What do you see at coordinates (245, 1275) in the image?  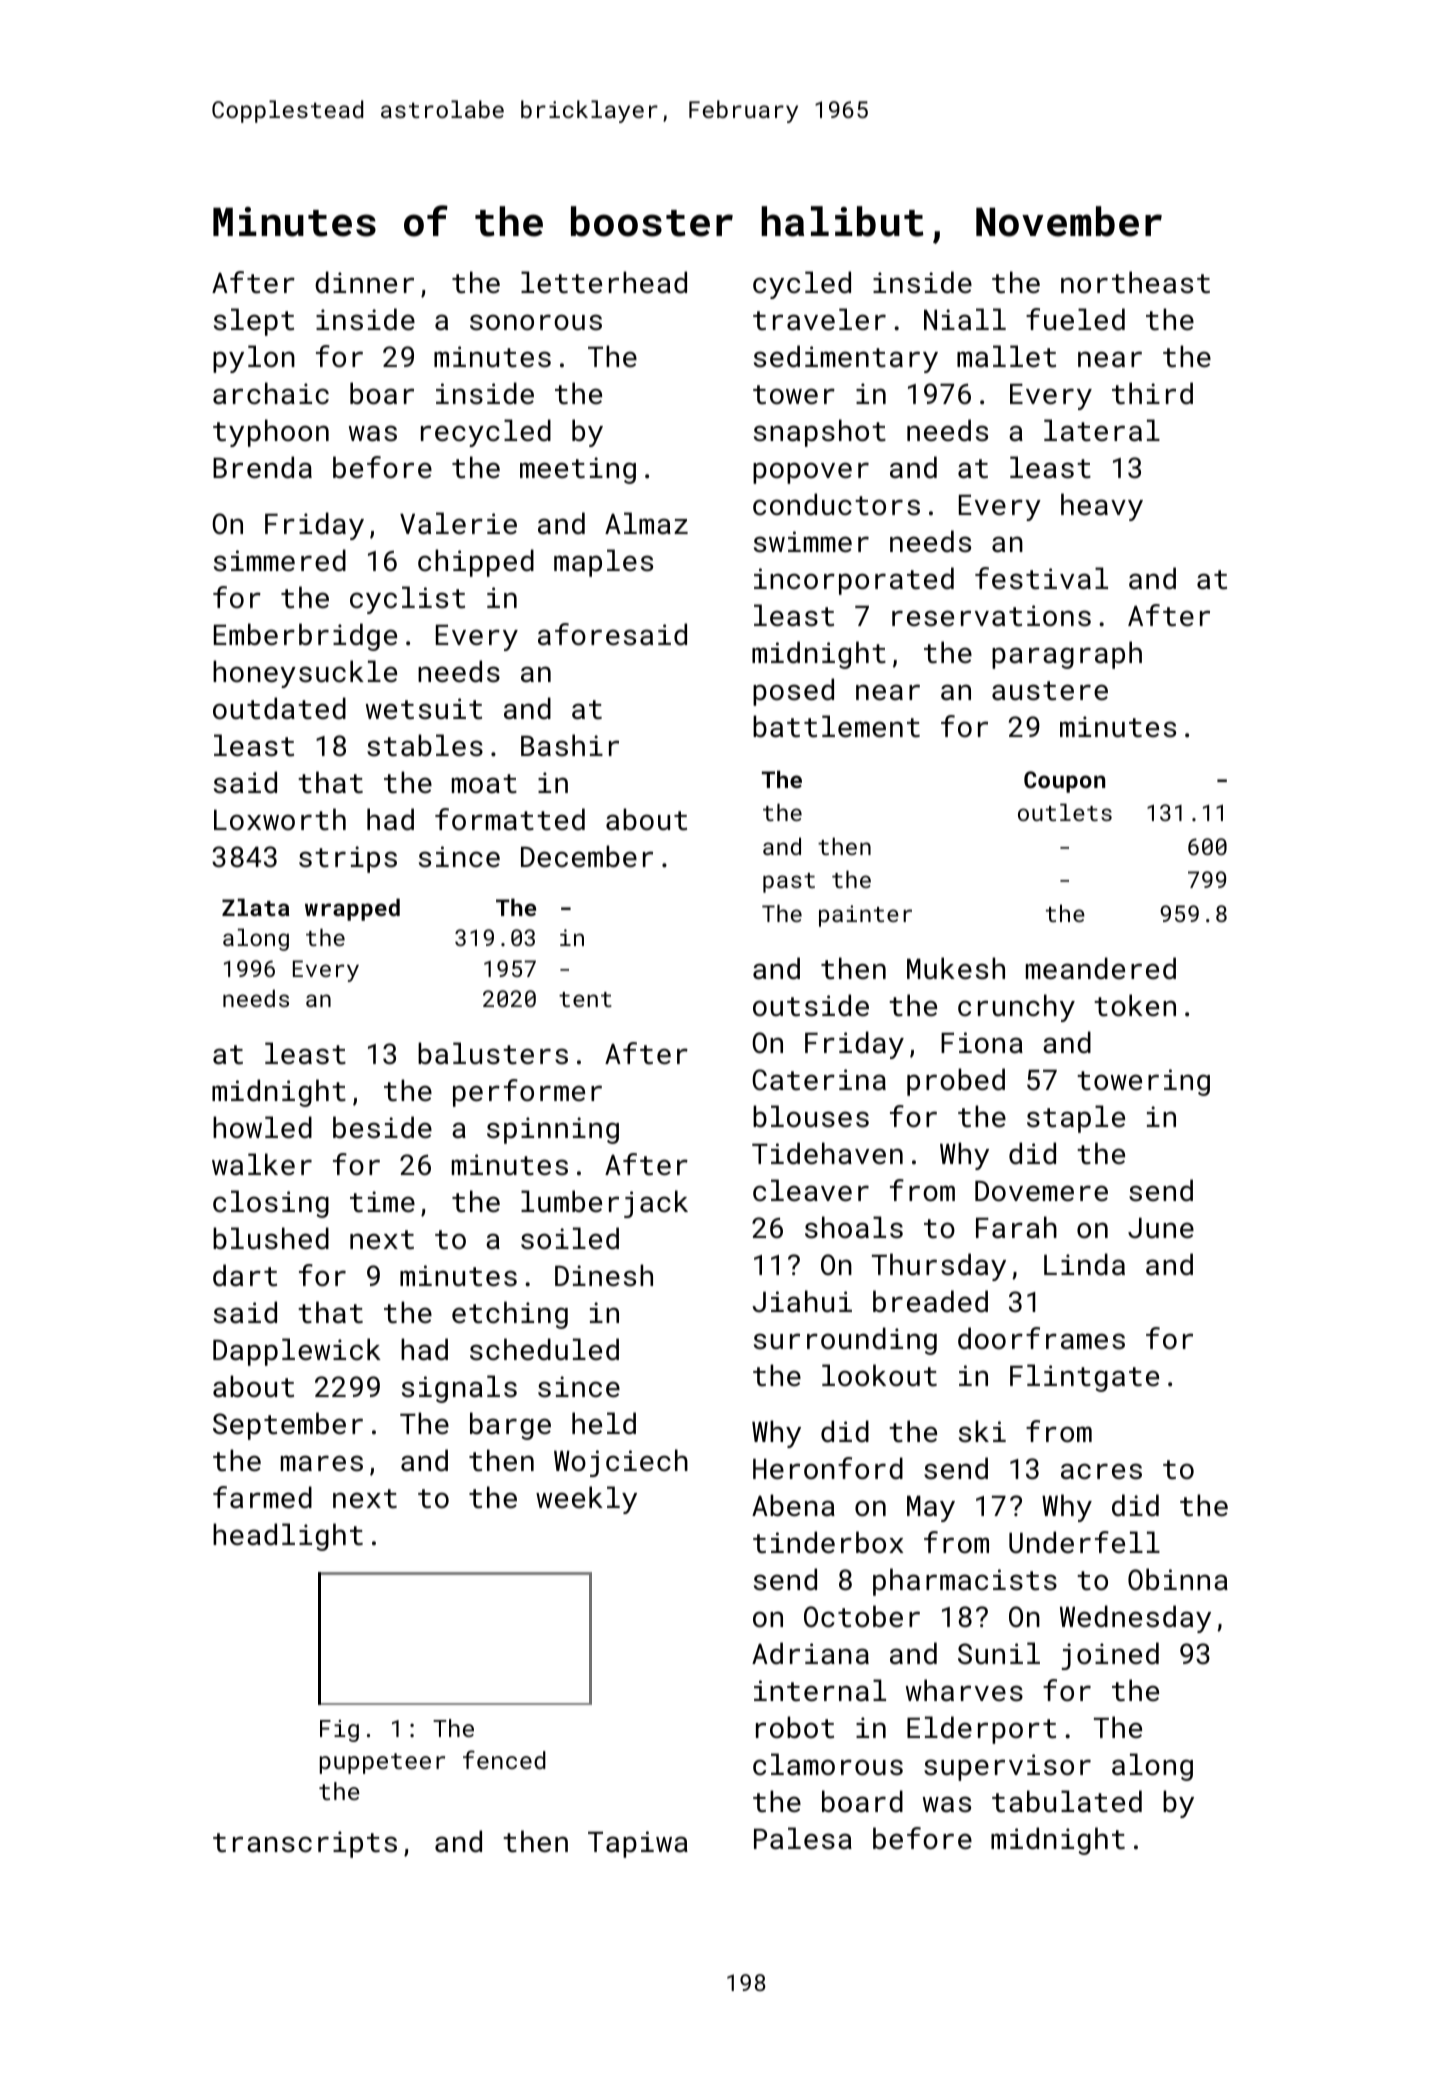 I see `dart` at bounding box center [245, 1275].
